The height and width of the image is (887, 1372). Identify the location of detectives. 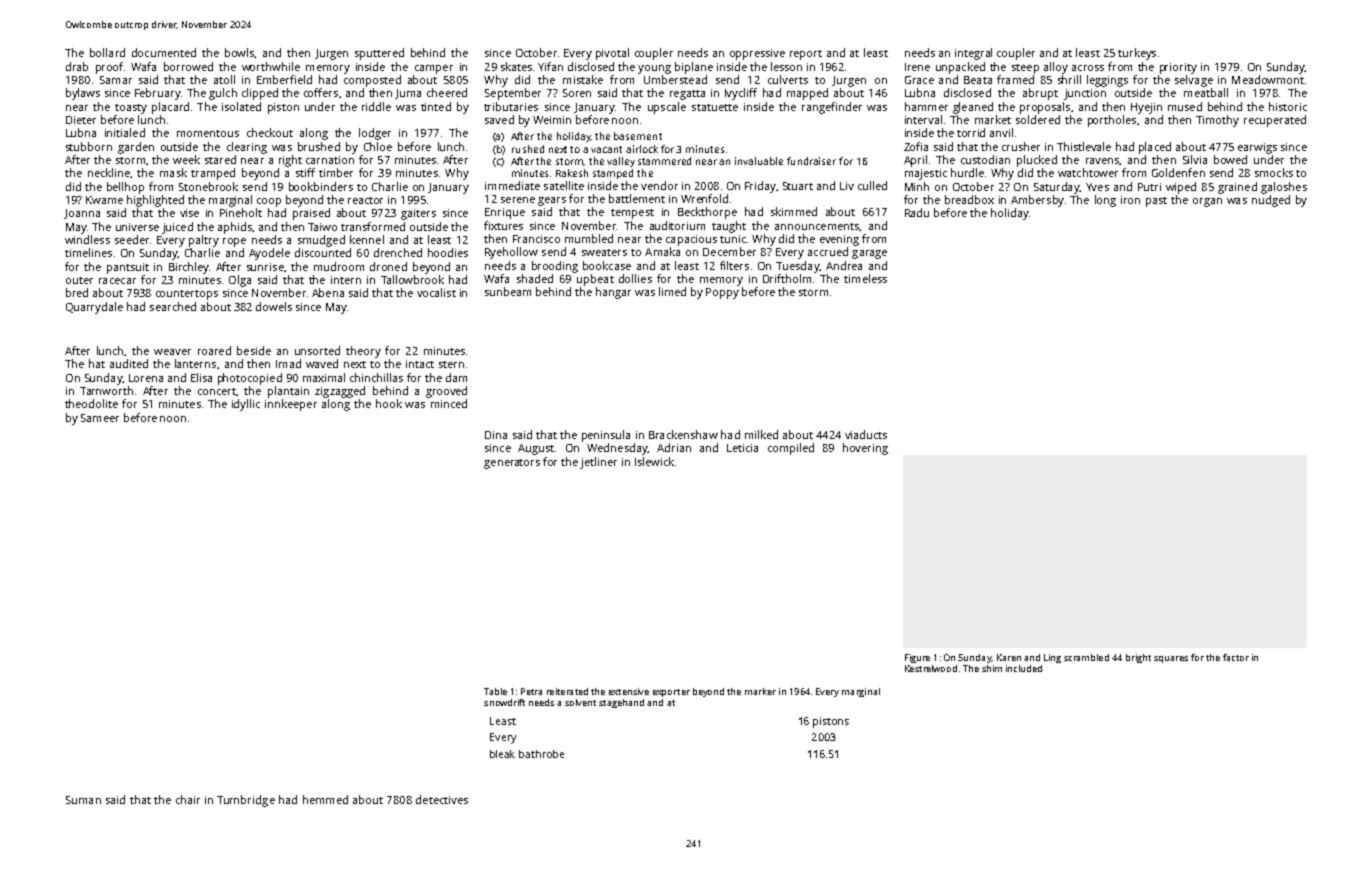
(442, 799).
